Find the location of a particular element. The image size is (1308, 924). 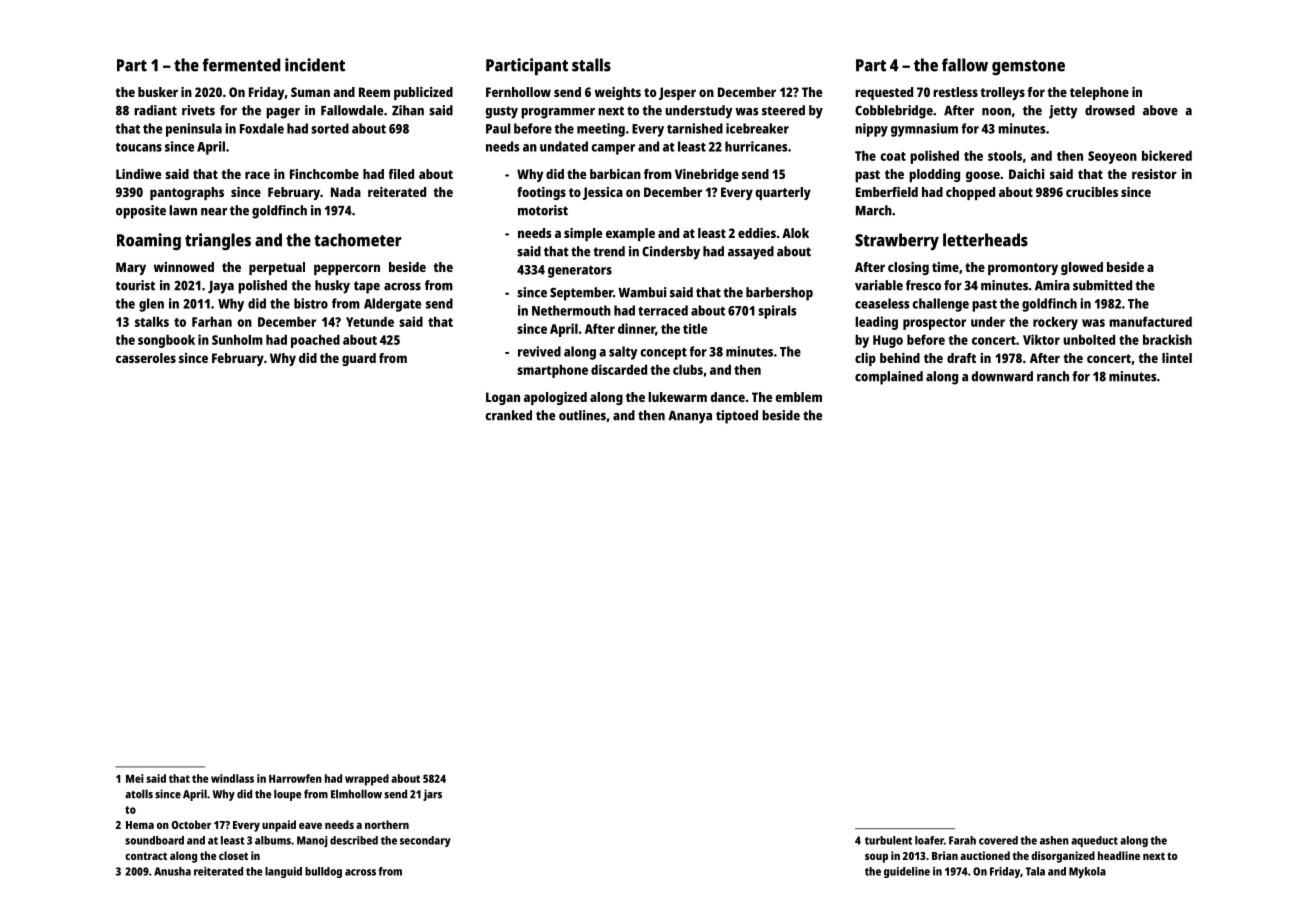

Anusha is located at coordinates (172, 871).
